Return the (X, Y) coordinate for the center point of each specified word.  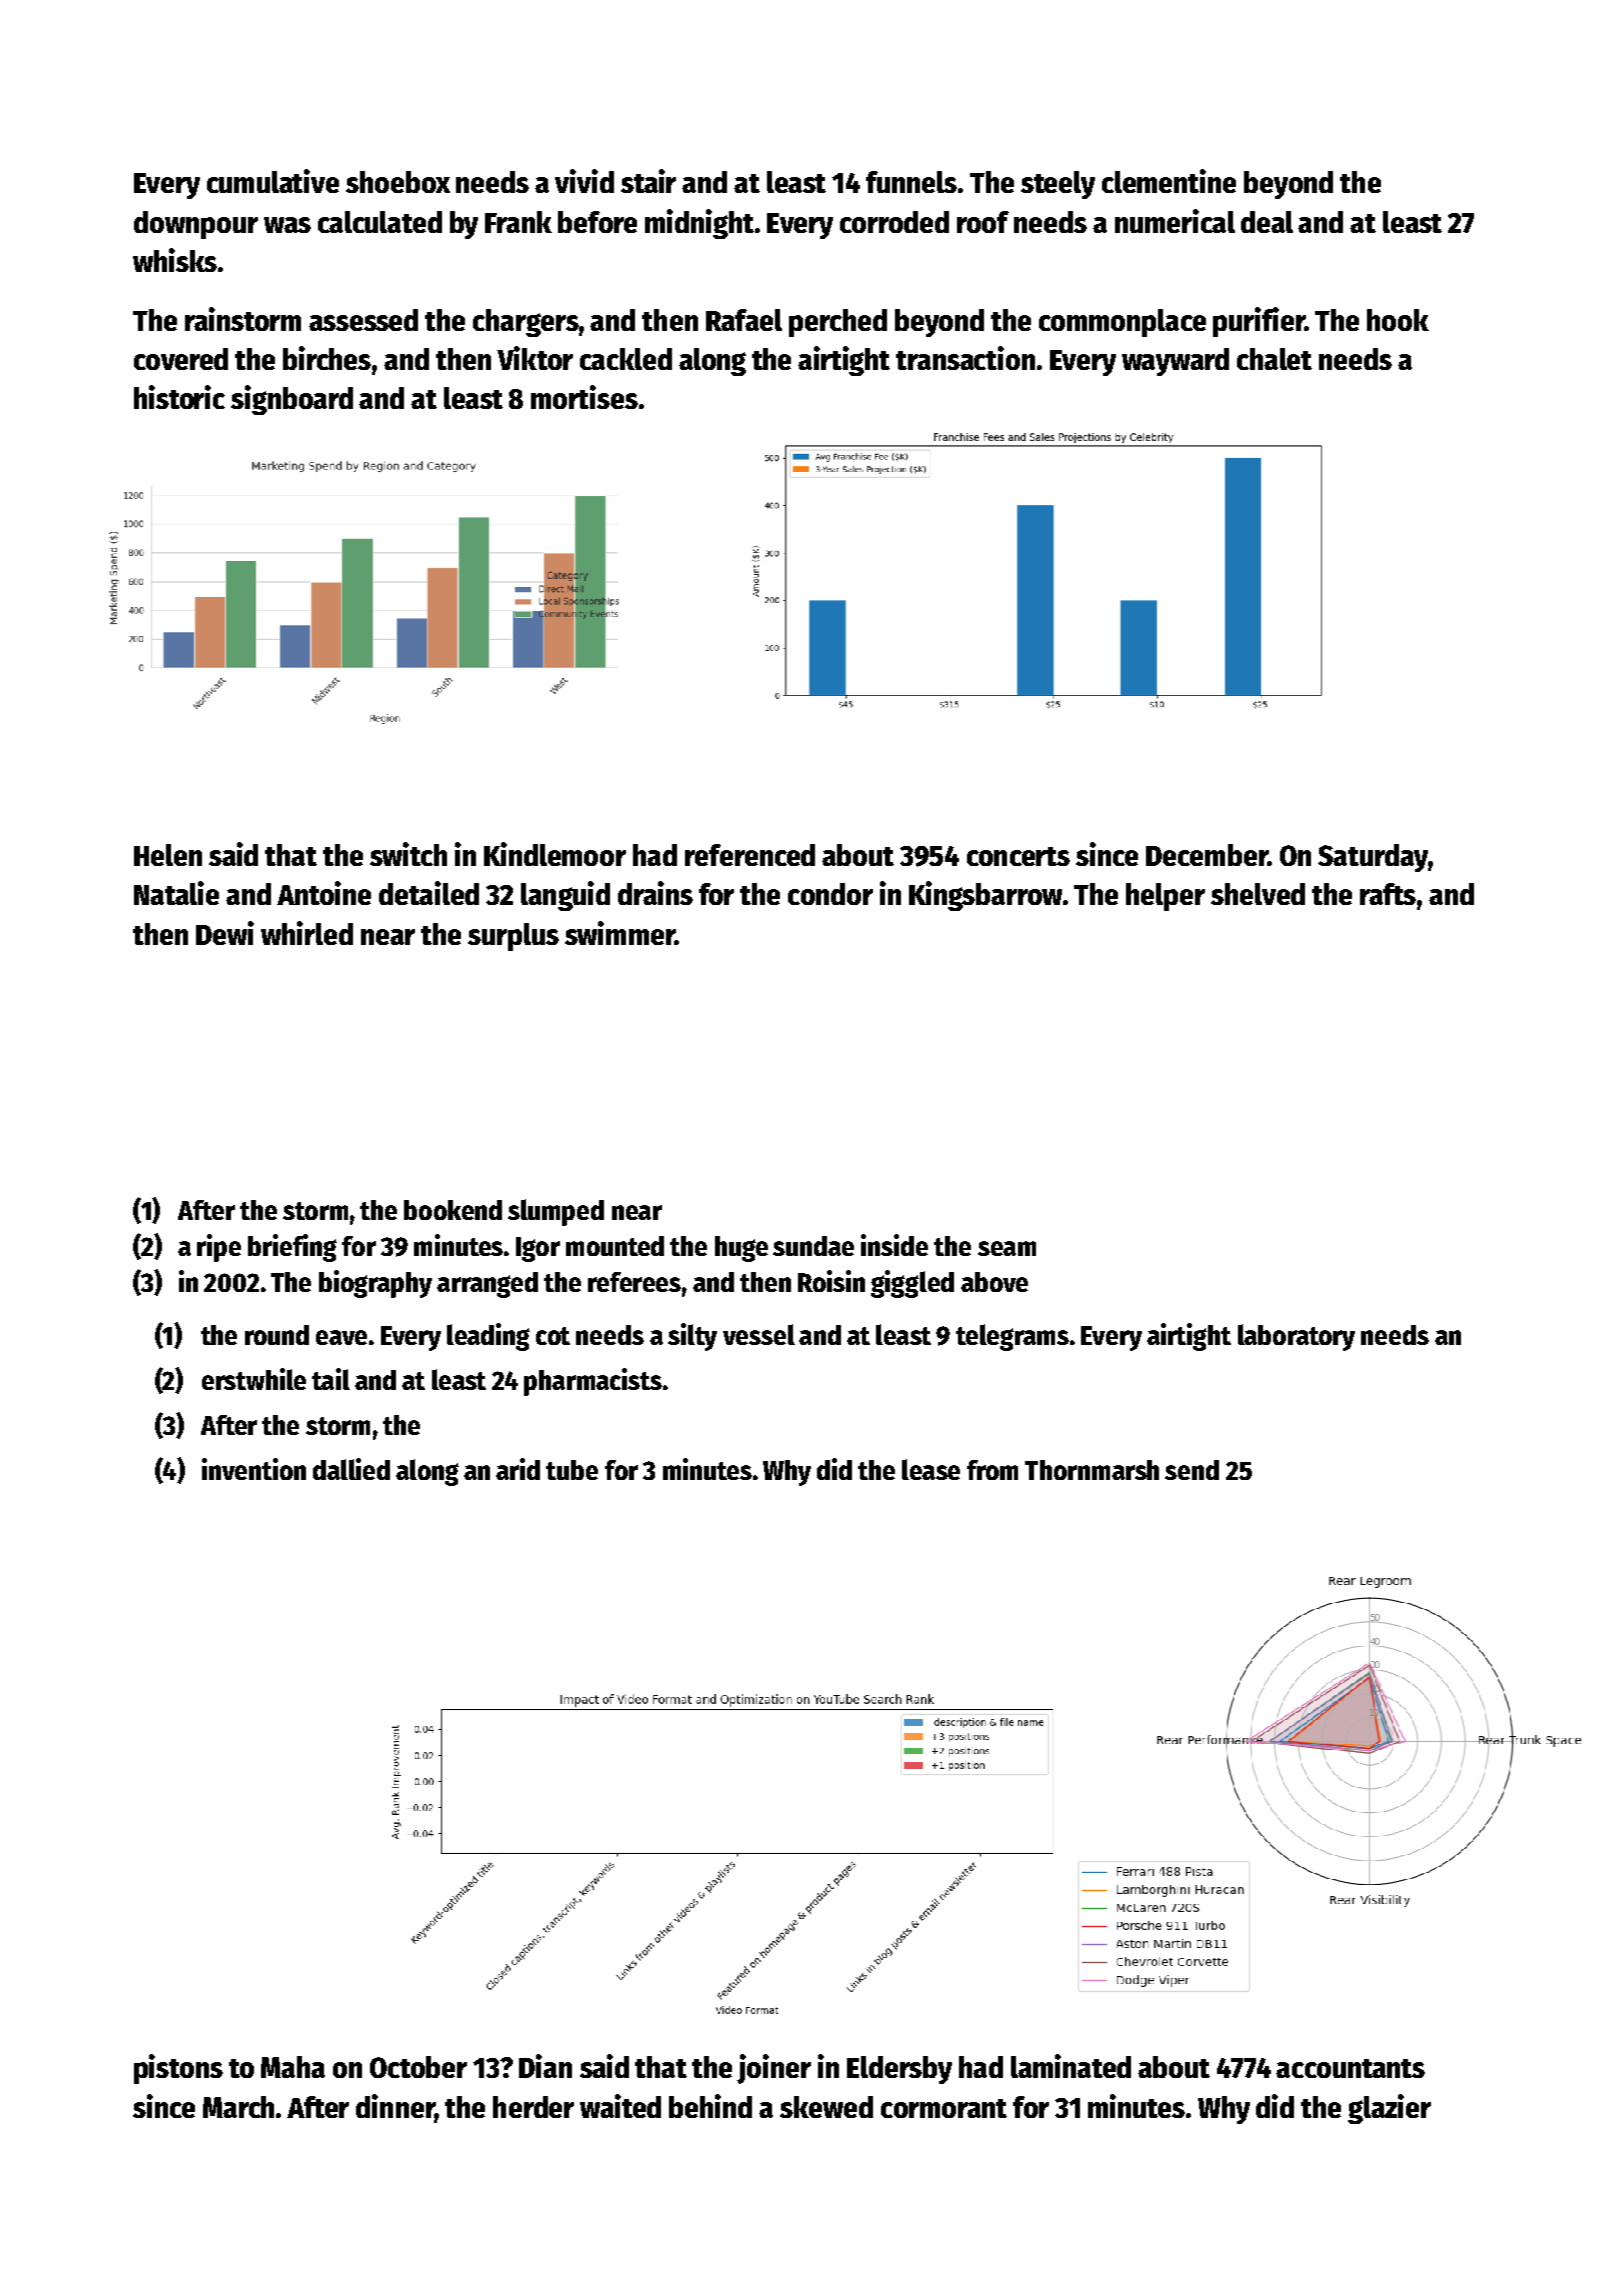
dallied (351, 1469)
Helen (168, 855)
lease (931, 1469)
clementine (1169, 181)
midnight (699, 224)
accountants (1350, 2068)
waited (620, 2106)
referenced (750, 855)
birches (327, 358)
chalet (1274, 359)
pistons (178, 2069)
